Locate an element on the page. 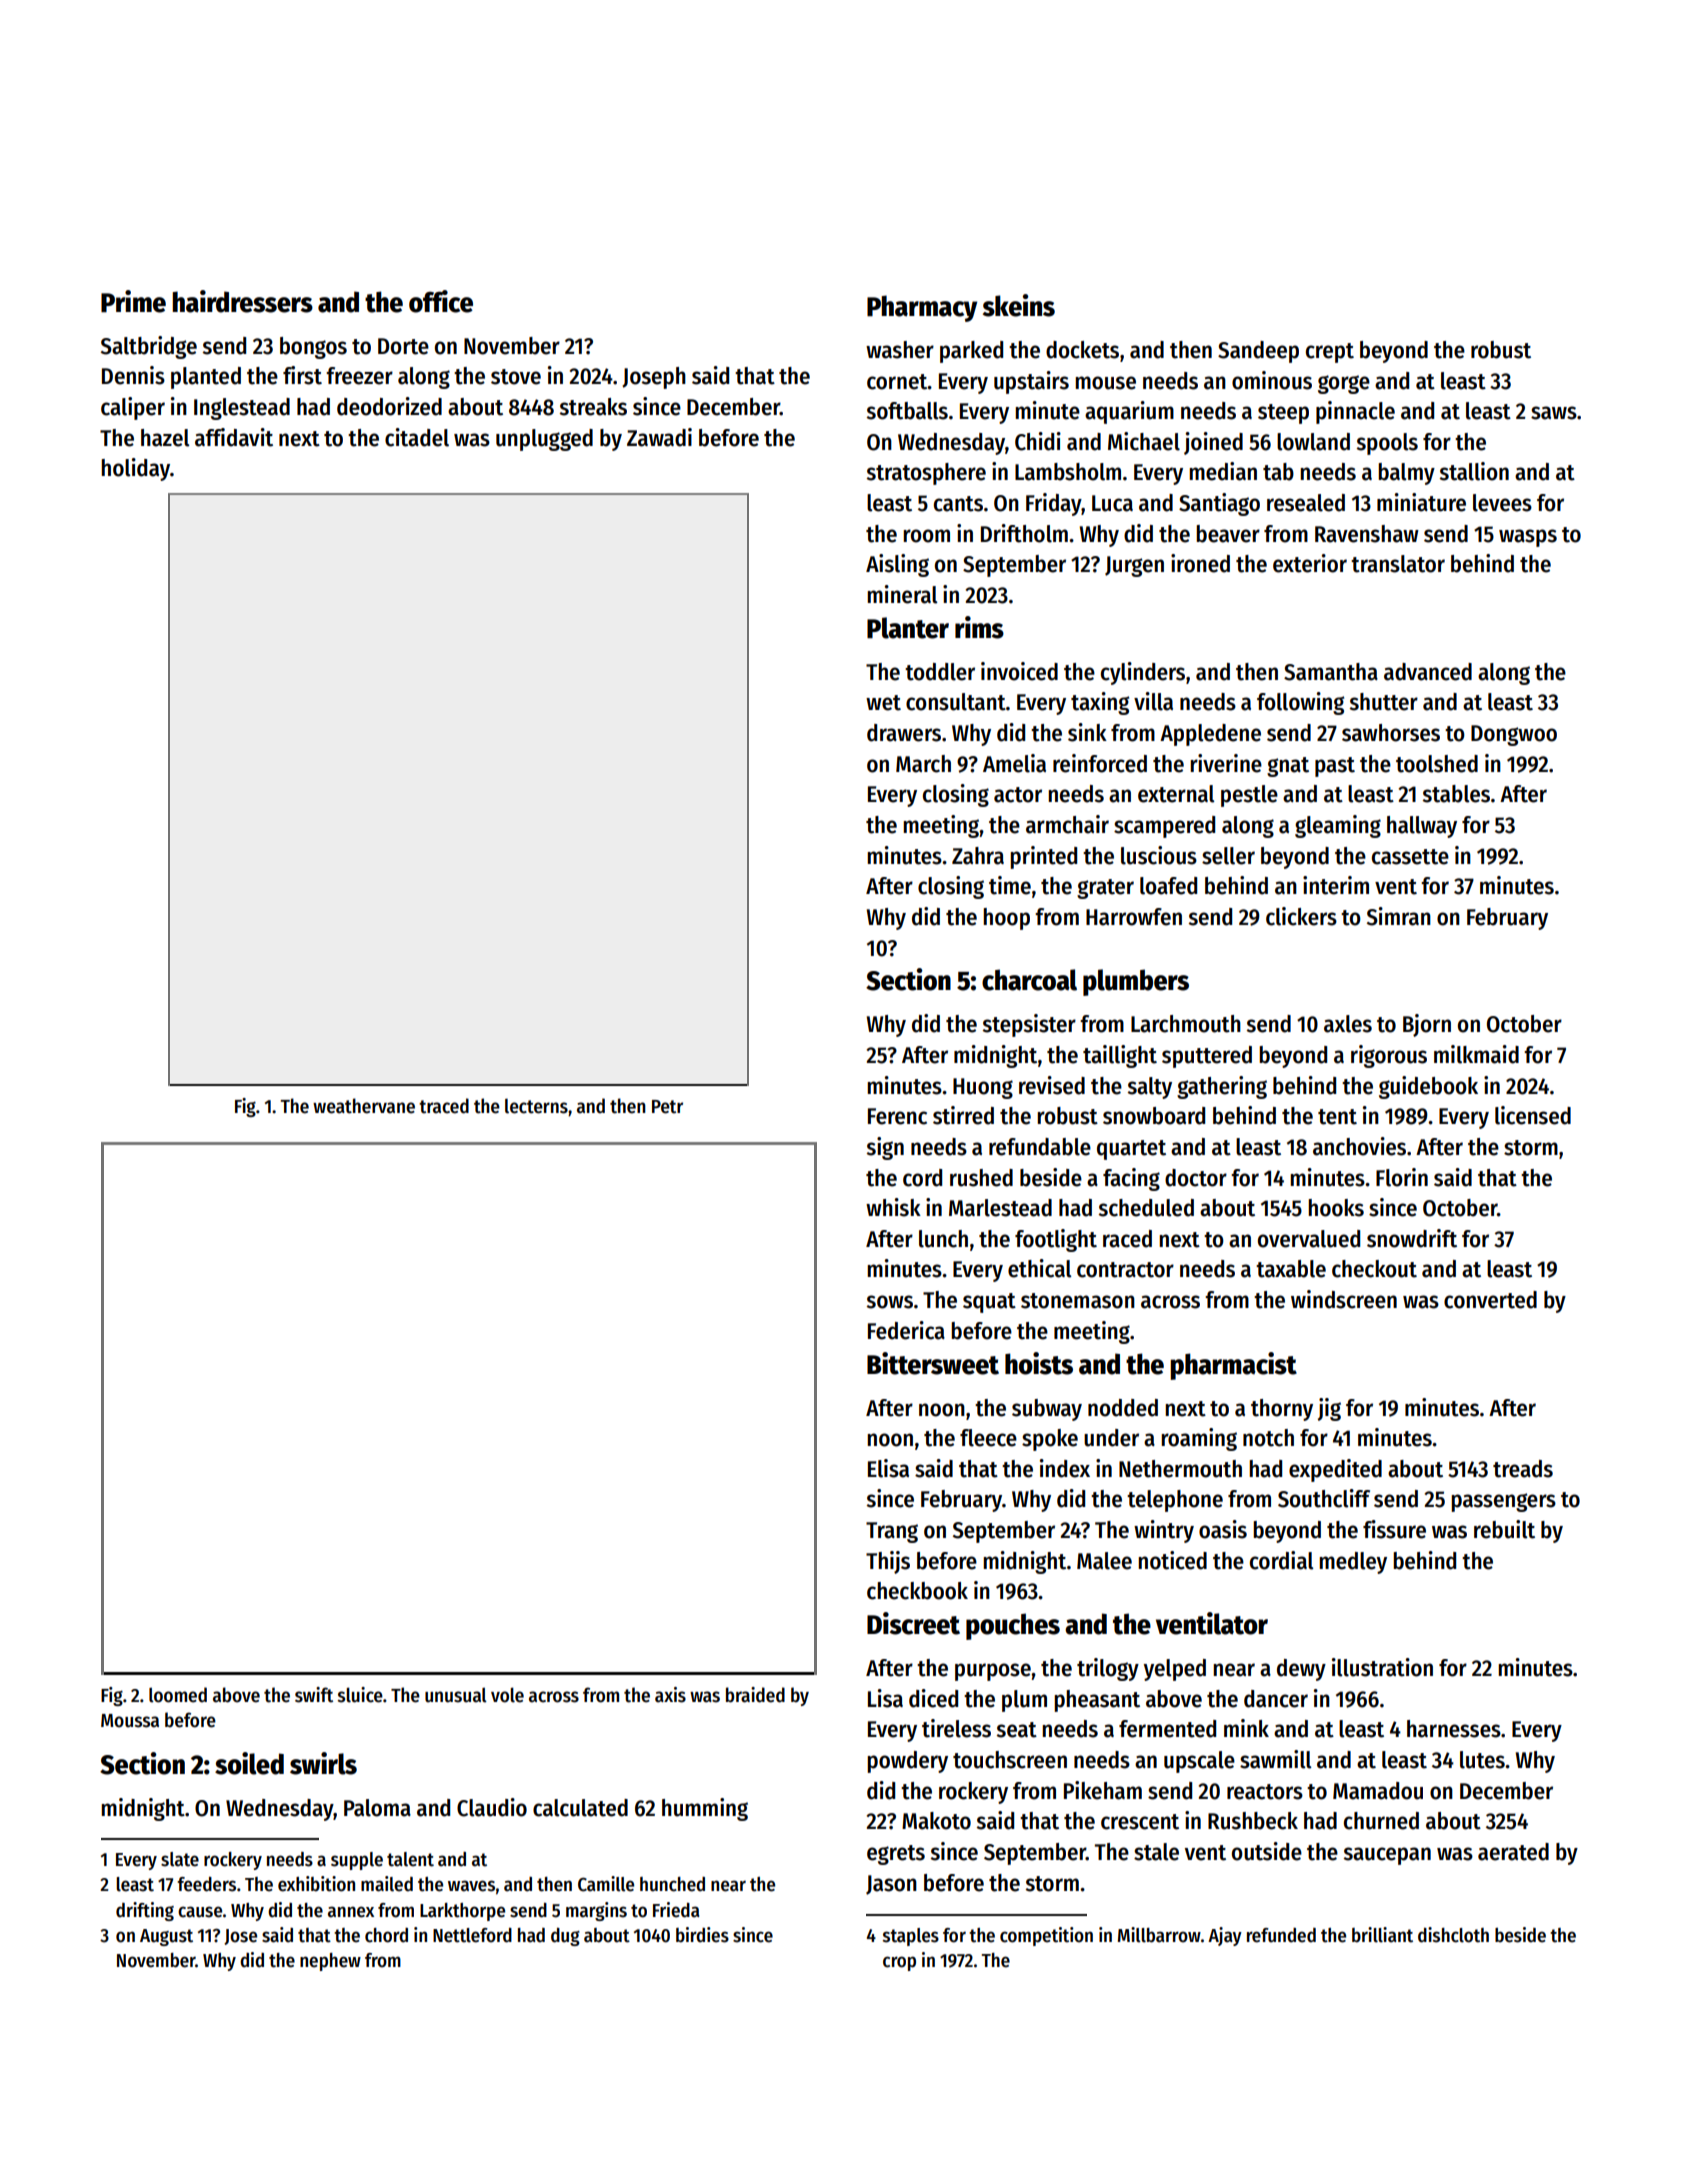 This image has height=2178, width=1683. feeders is located at coordinates (206, 1884).
